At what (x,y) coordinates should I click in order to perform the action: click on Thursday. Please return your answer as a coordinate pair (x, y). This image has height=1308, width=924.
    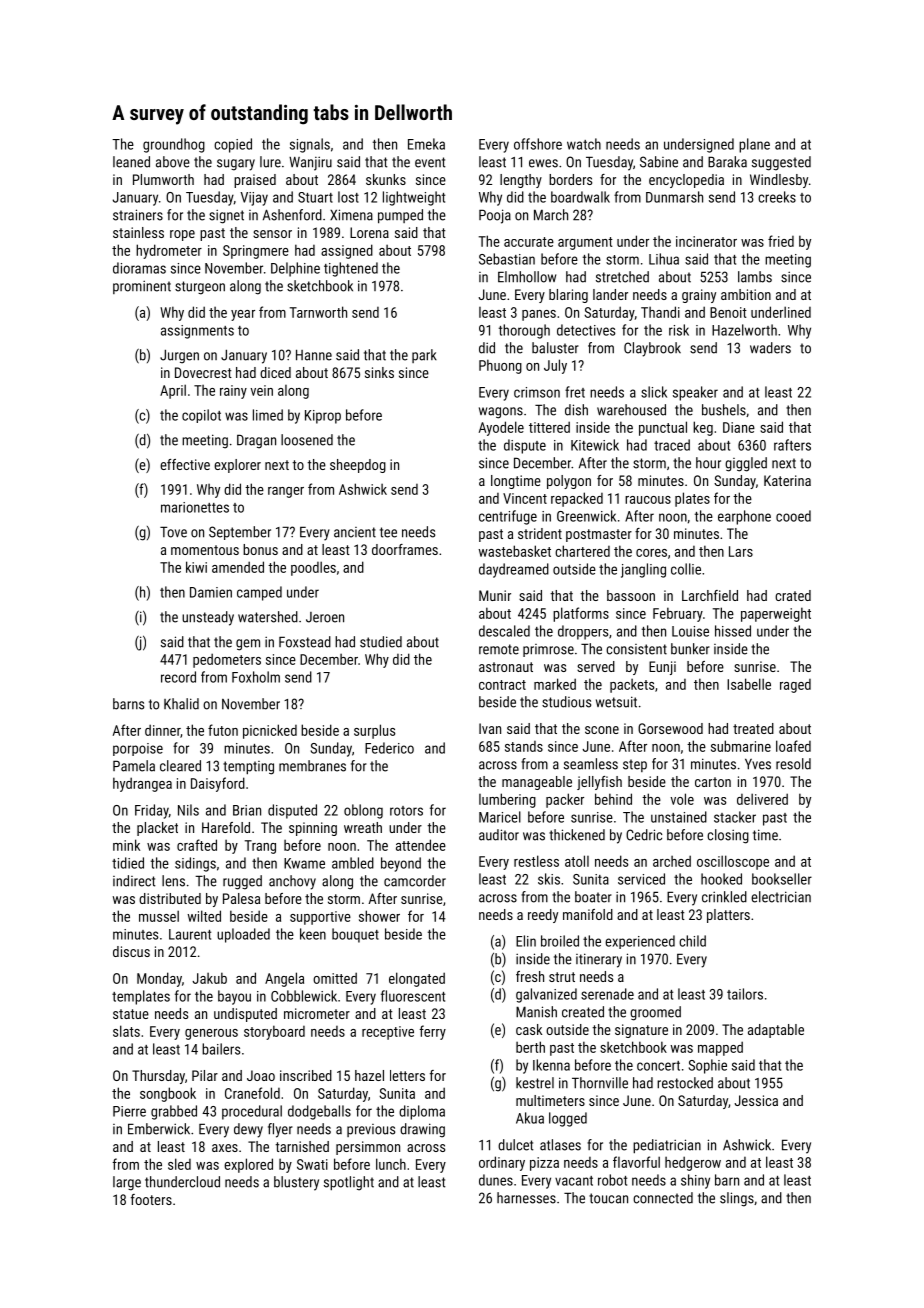
    Looking at the image, I should click on (158, 1077).
